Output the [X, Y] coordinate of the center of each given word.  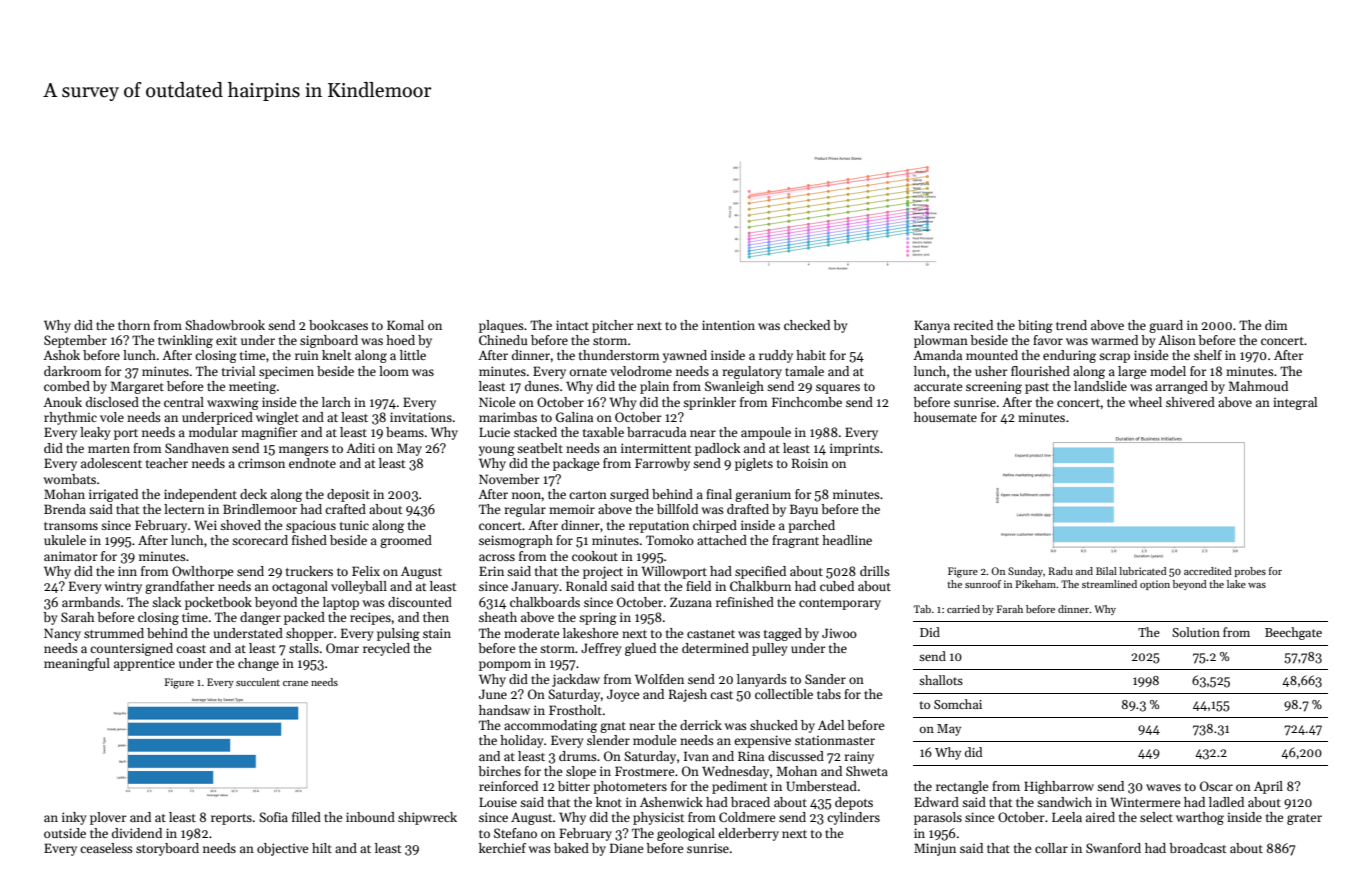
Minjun [935, 849]
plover [108, 818]
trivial [238, 371]
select [1156, 817]
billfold [677, 509]
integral [1295, 403]
